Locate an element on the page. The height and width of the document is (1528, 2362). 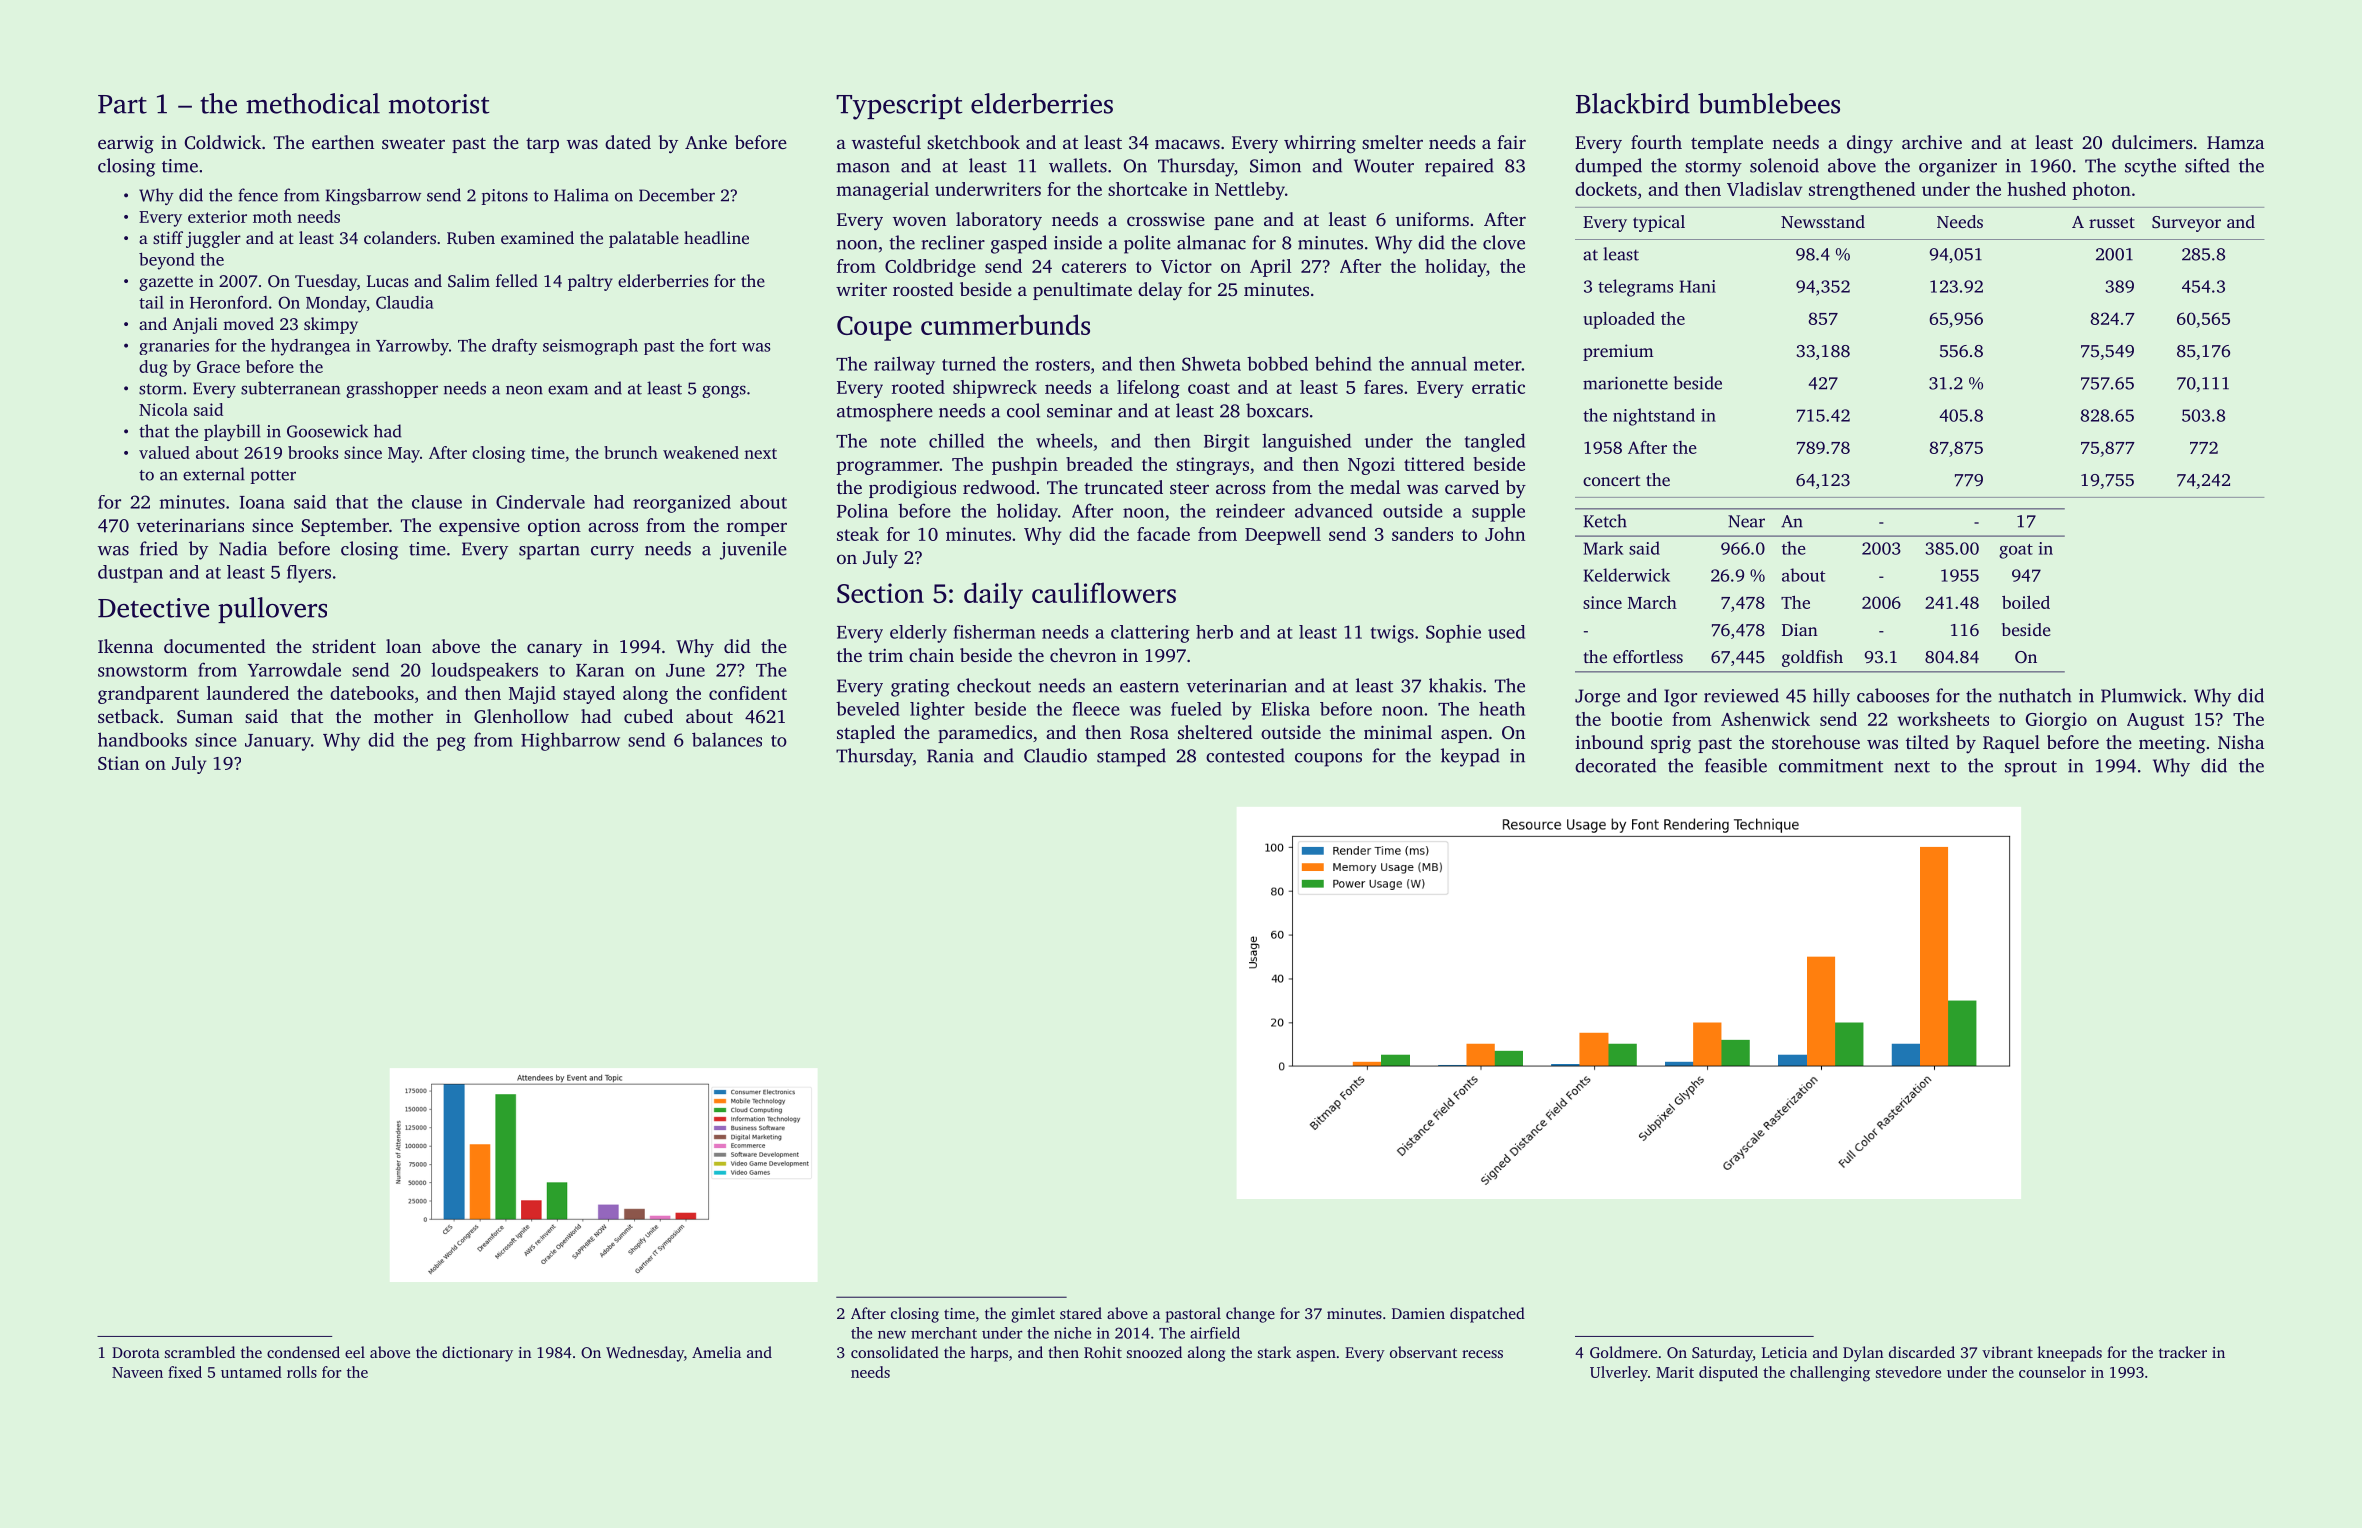
sprout is located at coordinates (2031, 769).
